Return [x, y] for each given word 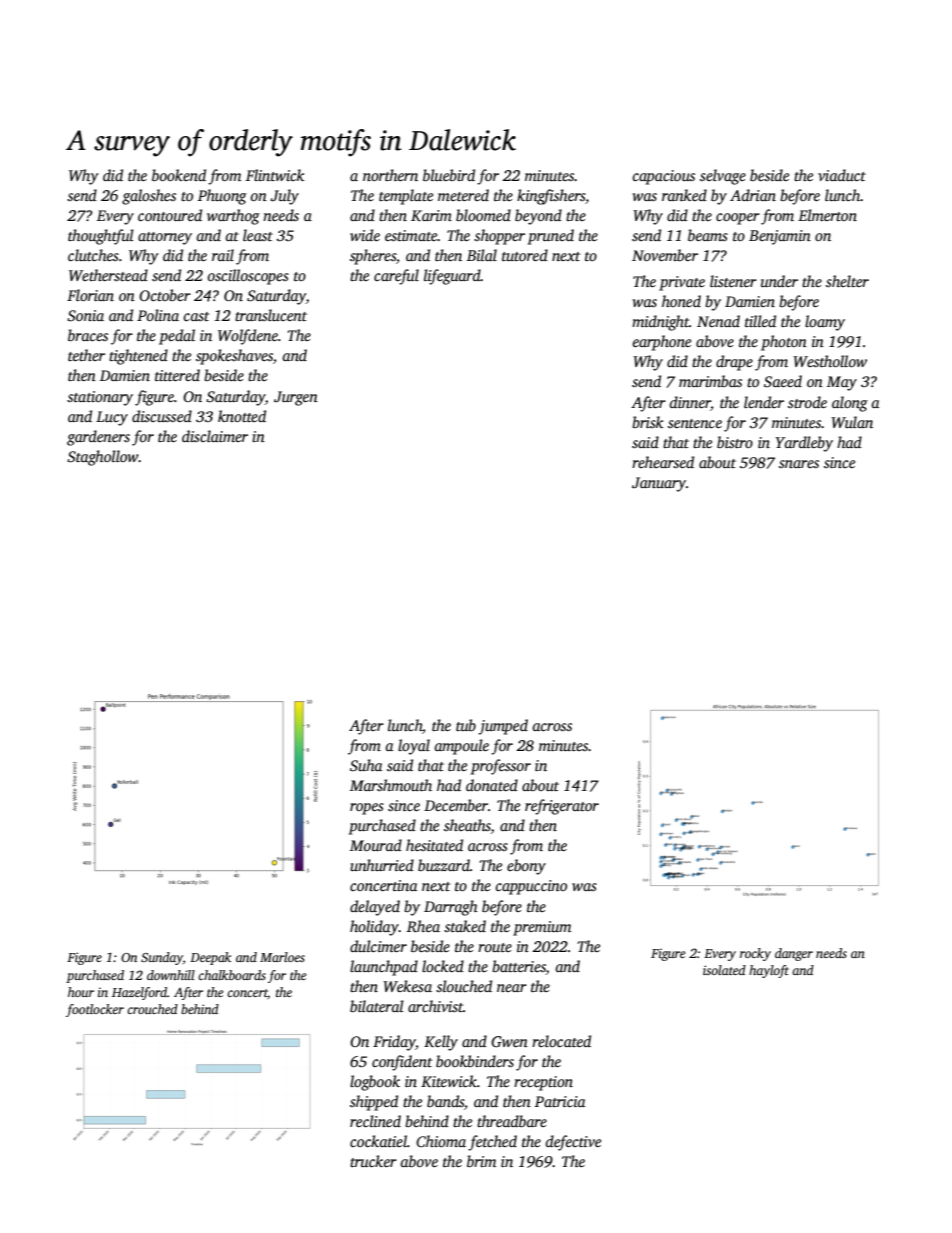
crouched [152, 1009]
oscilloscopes [248, 277]
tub [466, 725]
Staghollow [103, 458]
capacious [663, 177]
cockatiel [378, 1141]
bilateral [377, 1006]
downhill [171, 975]
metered [463, 195]
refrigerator [562, 807]
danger [794, 954]
